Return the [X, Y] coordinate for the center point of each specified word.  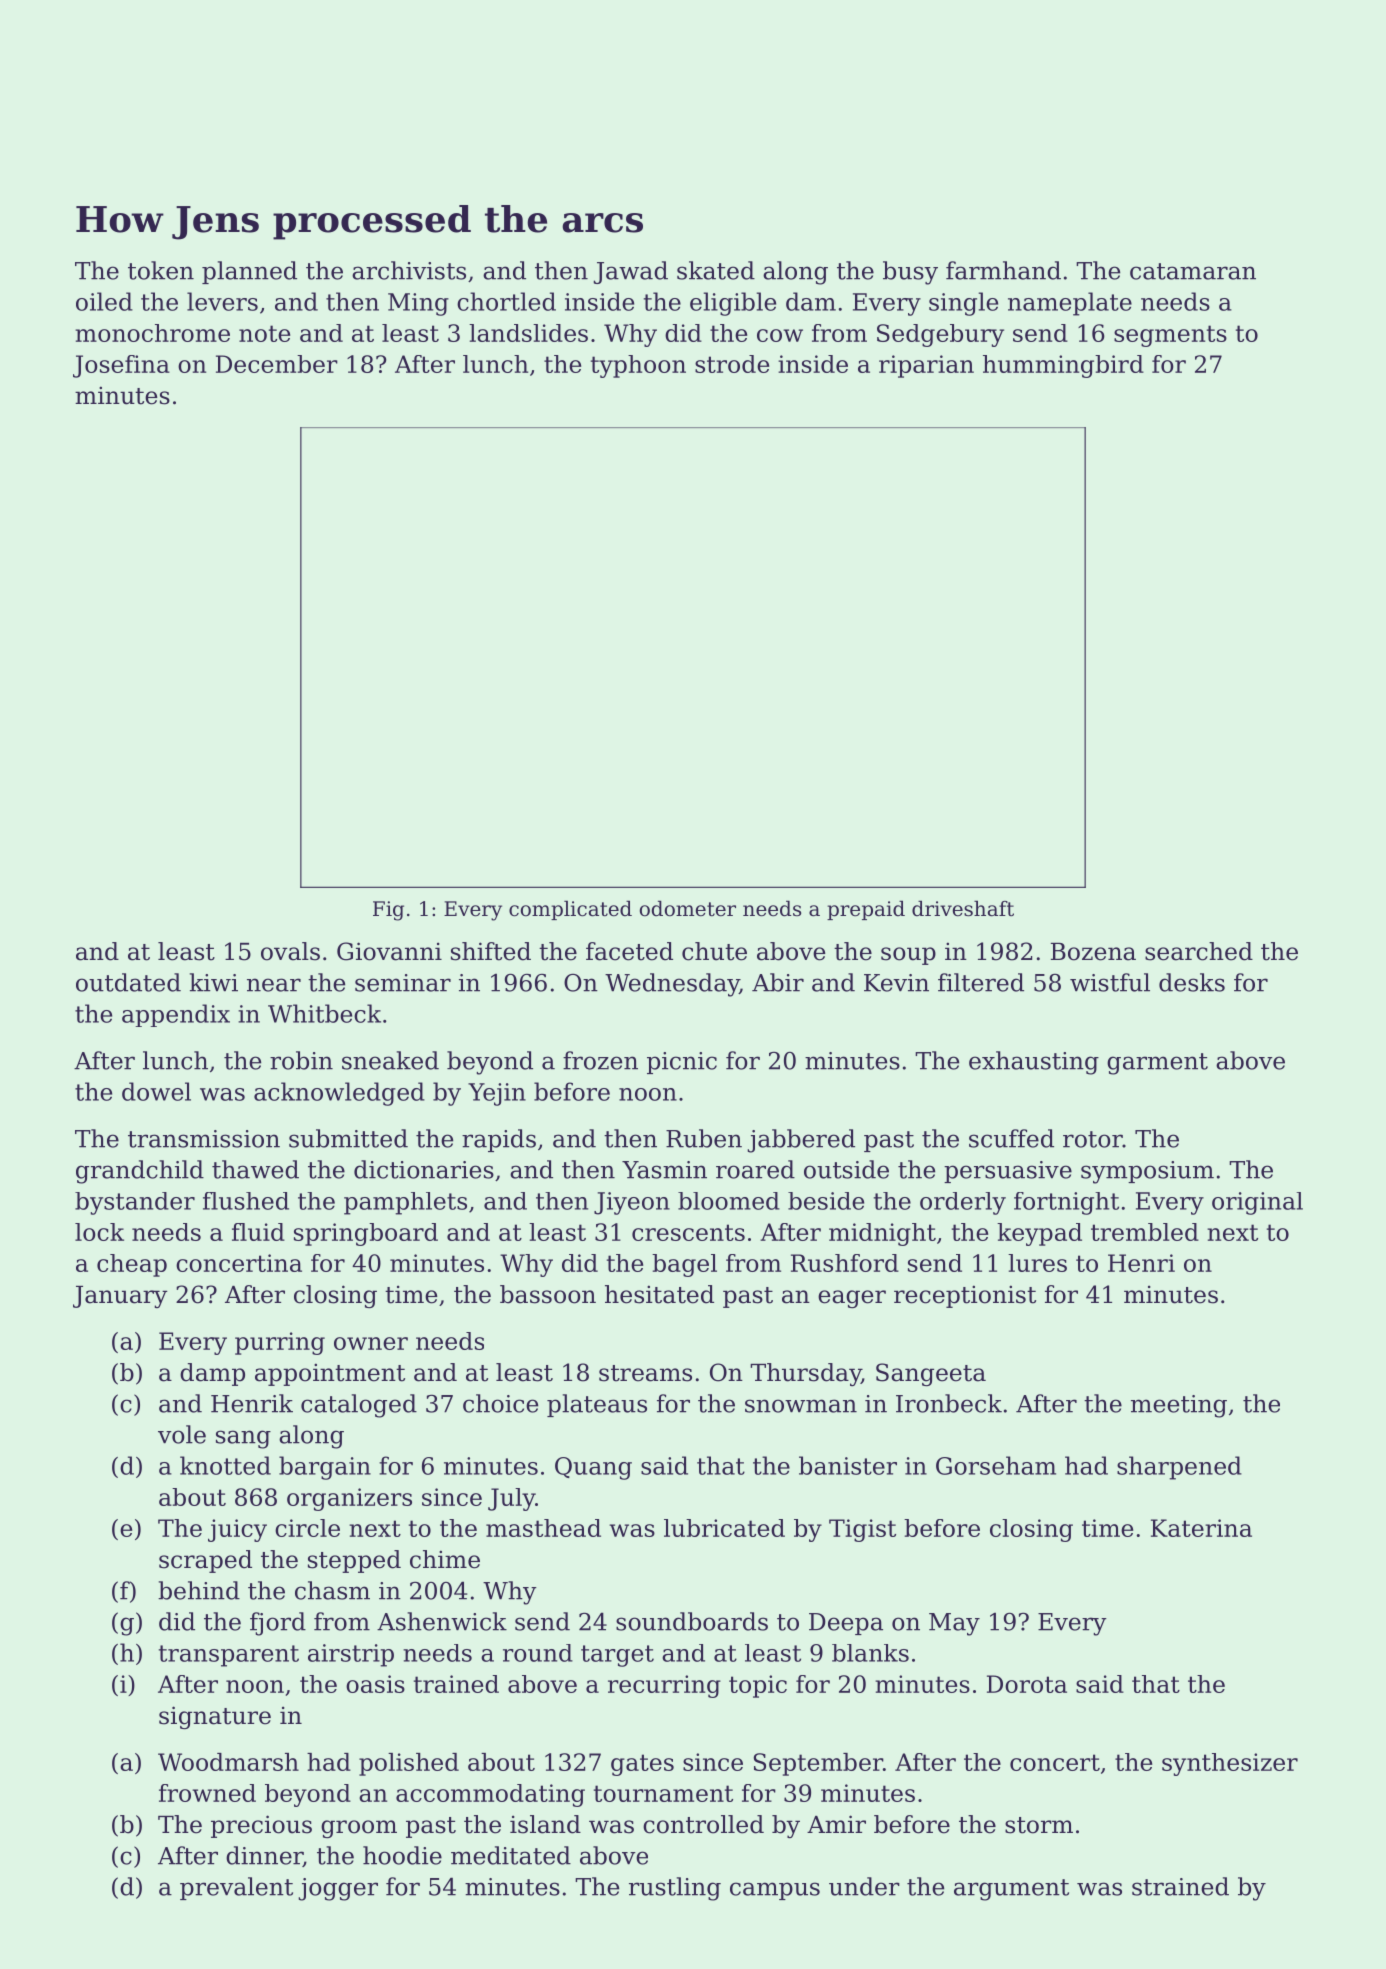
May [954, 1624]
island [545, 1824]
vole [182, 1434]
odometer [688, 908]
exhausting [1034, 1063]
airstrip [351, 1655]
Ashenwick [442, 1621]
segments [1170, 336]
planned [249, 272]
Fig [388, 911]
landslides [528, 333]
